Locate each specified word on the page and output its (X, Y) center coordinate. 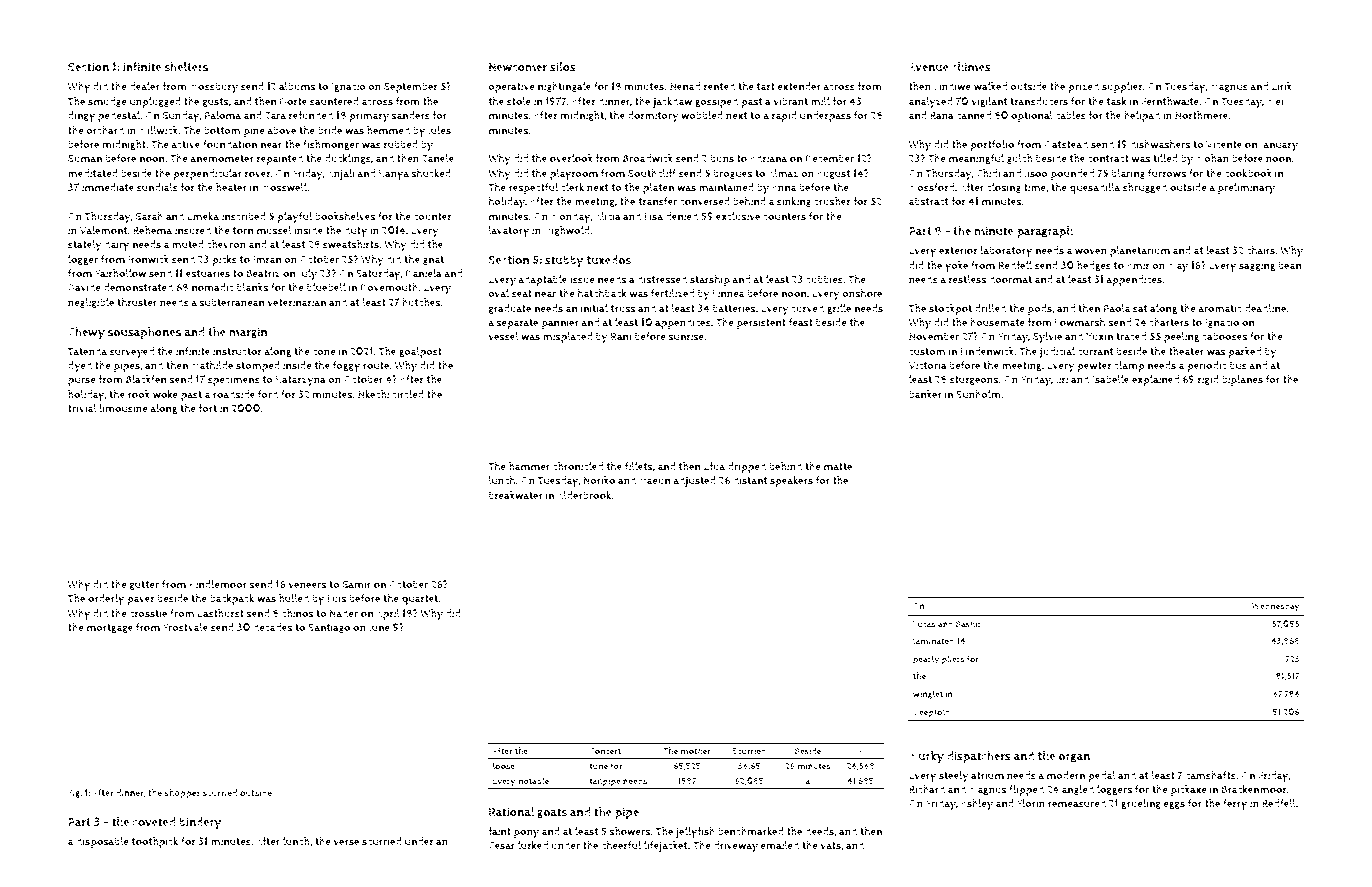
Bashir (968, 624)
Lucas (924, 624)
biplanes (1242, 380)
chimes (971, 67)
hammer (529, 466)
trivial (82, 408)
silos (563, 67)
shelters (186, 67)
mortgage (110, 628)
